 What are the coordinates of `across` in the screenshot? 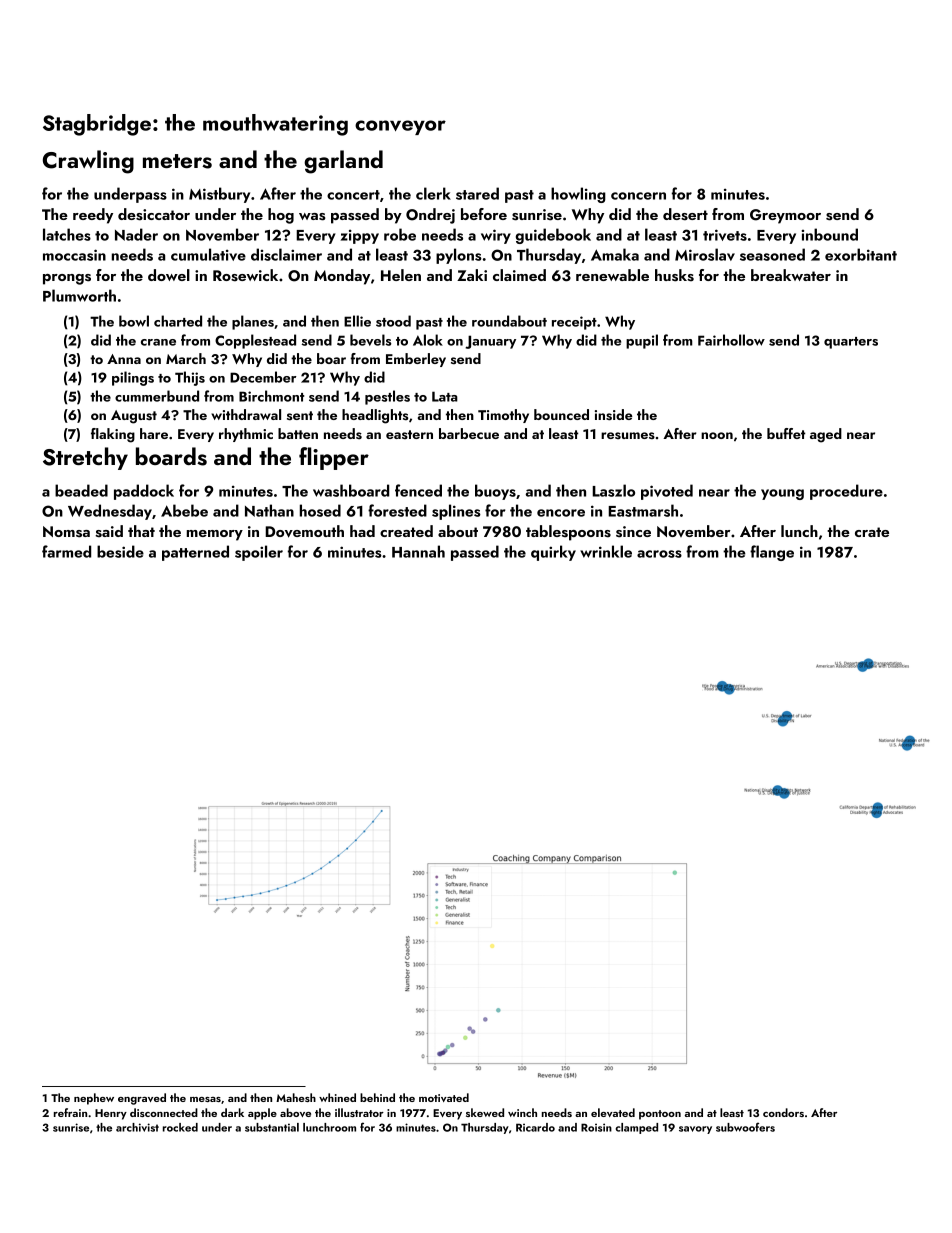 It's located at (659, 554).
